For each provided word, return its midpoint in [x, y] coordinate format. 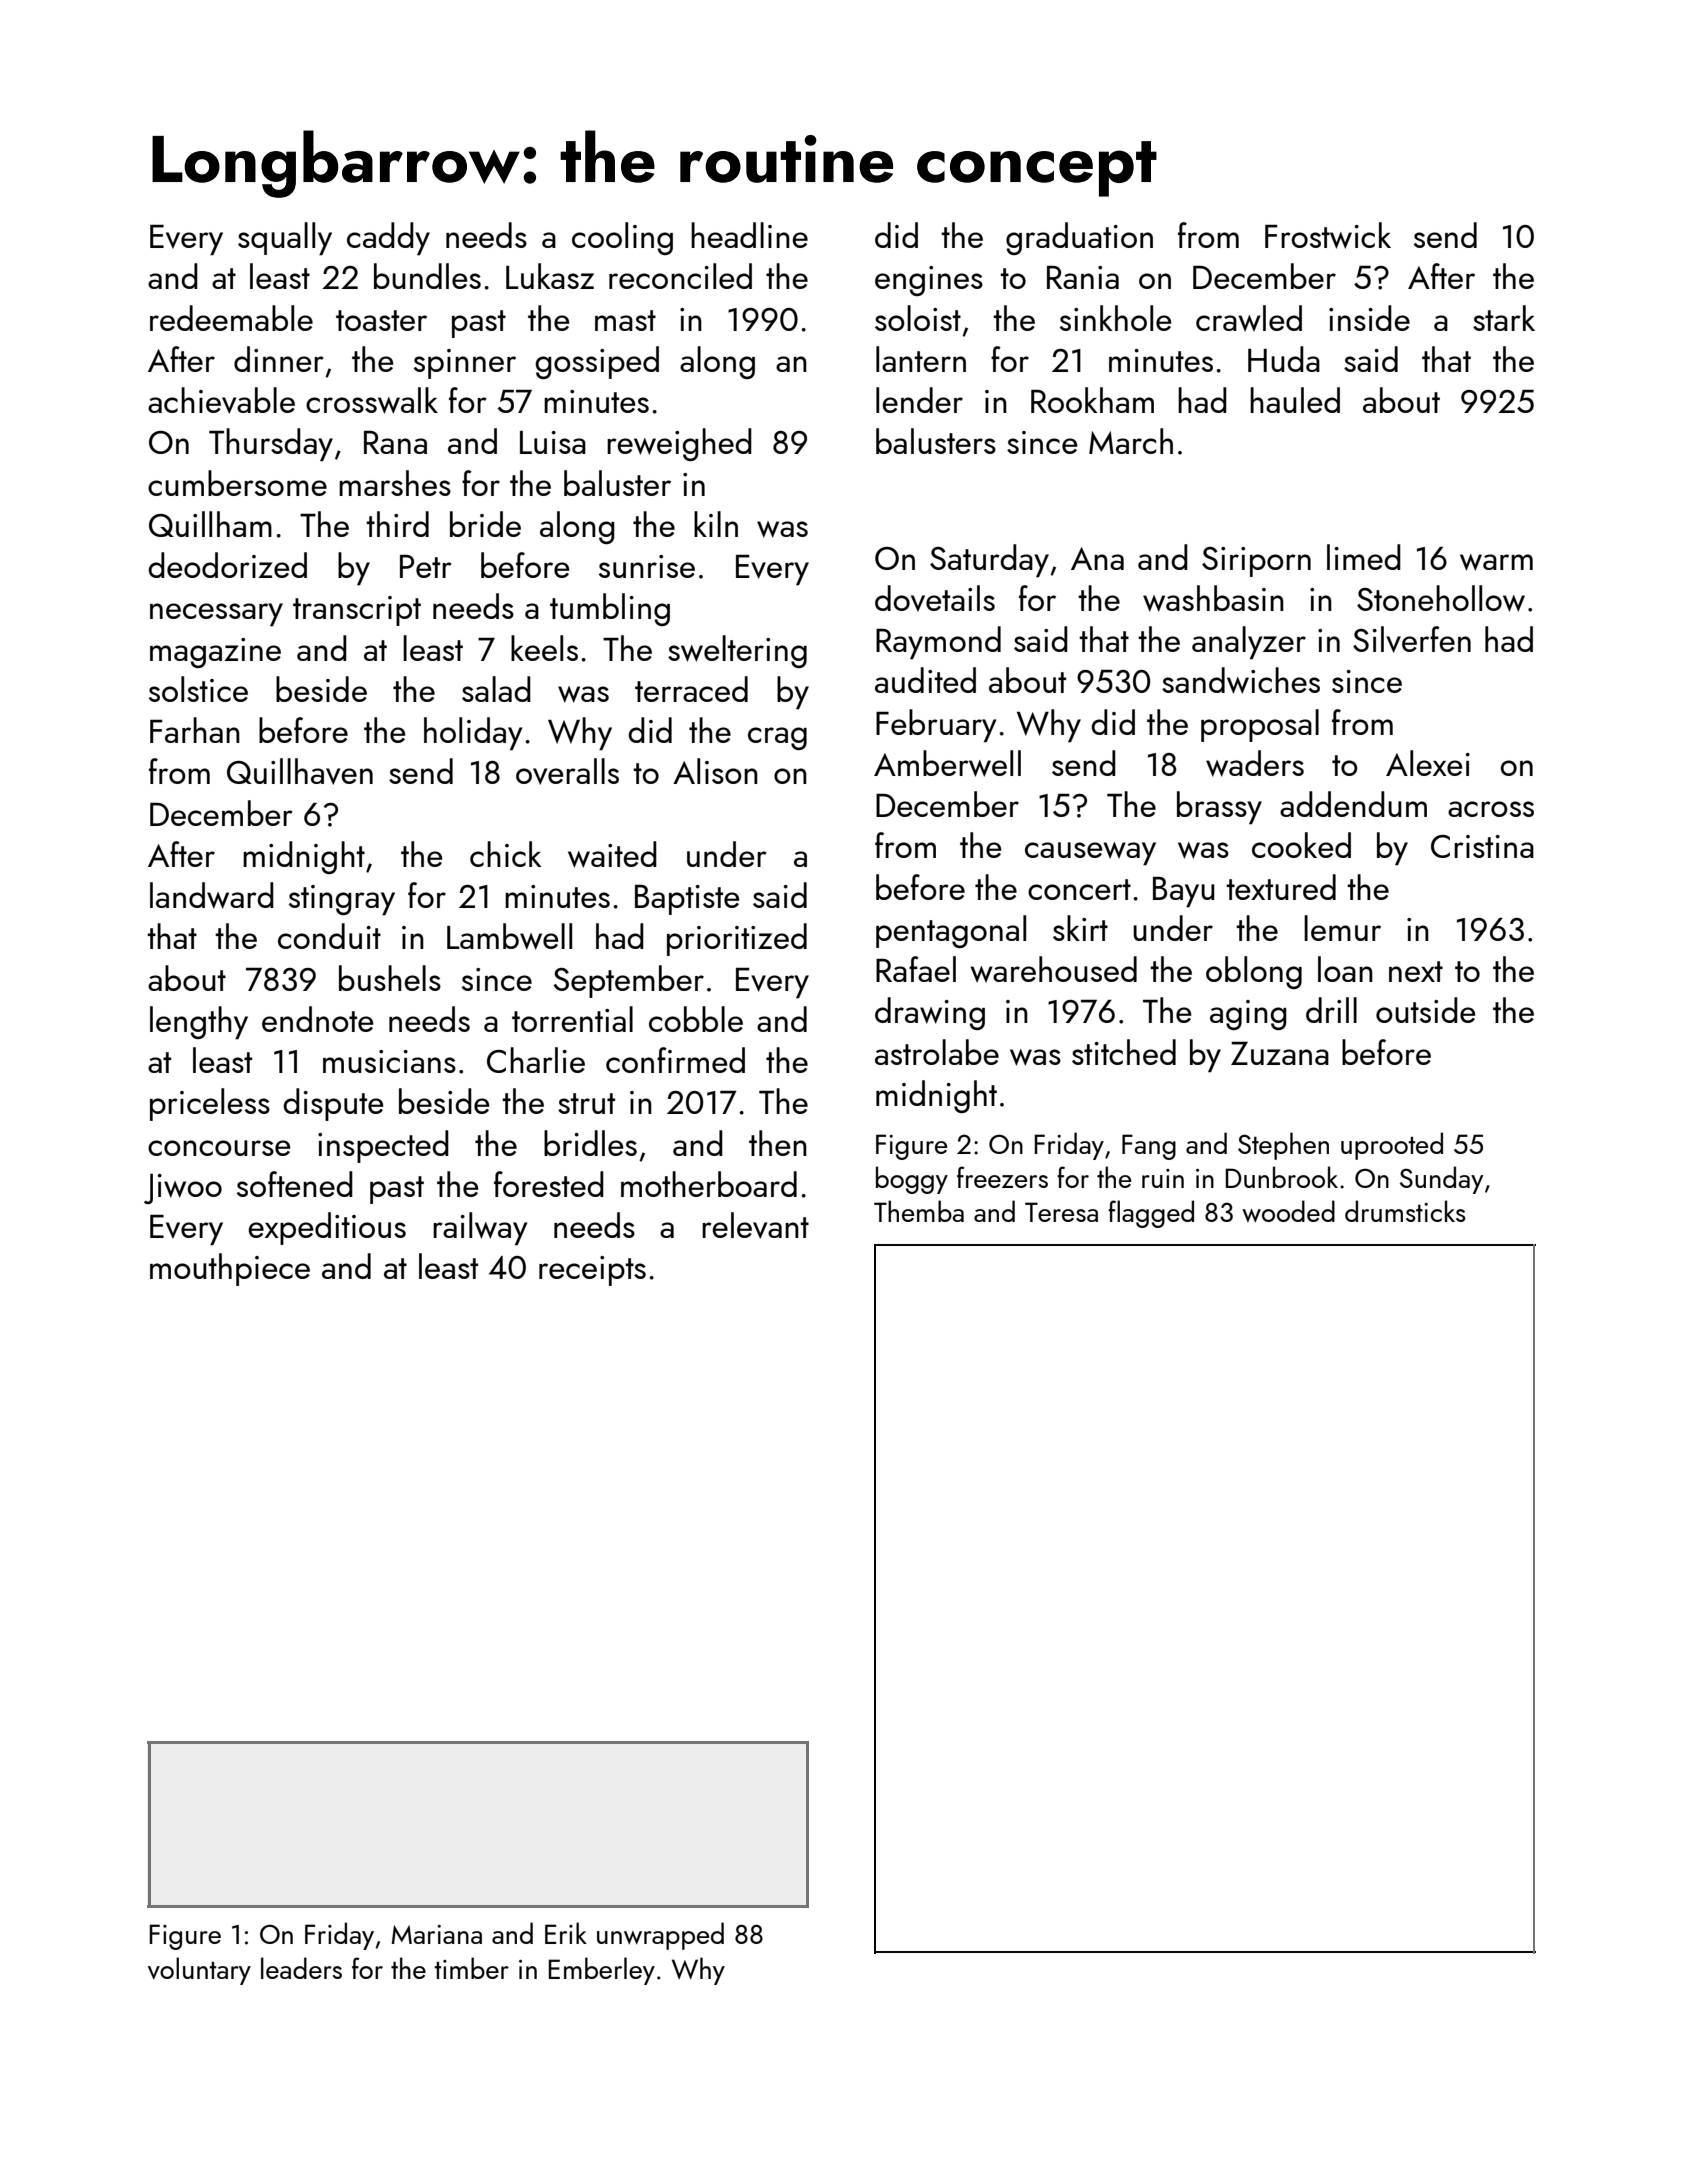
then [778, 1143]
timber [471, 1968]
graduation [1079, 238]
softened [295, 1184]
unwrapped [660, 1936]
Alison [715, 771]
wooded [1288, 1211]
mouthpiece [230, 1269]
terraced [691, 689]
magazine [215, 653]
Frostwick [1328, 235]
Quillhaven [300, 771]
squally [285, 238]
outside [1426, 1010]
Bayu [1184, 892]
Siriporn [1256, 562]
